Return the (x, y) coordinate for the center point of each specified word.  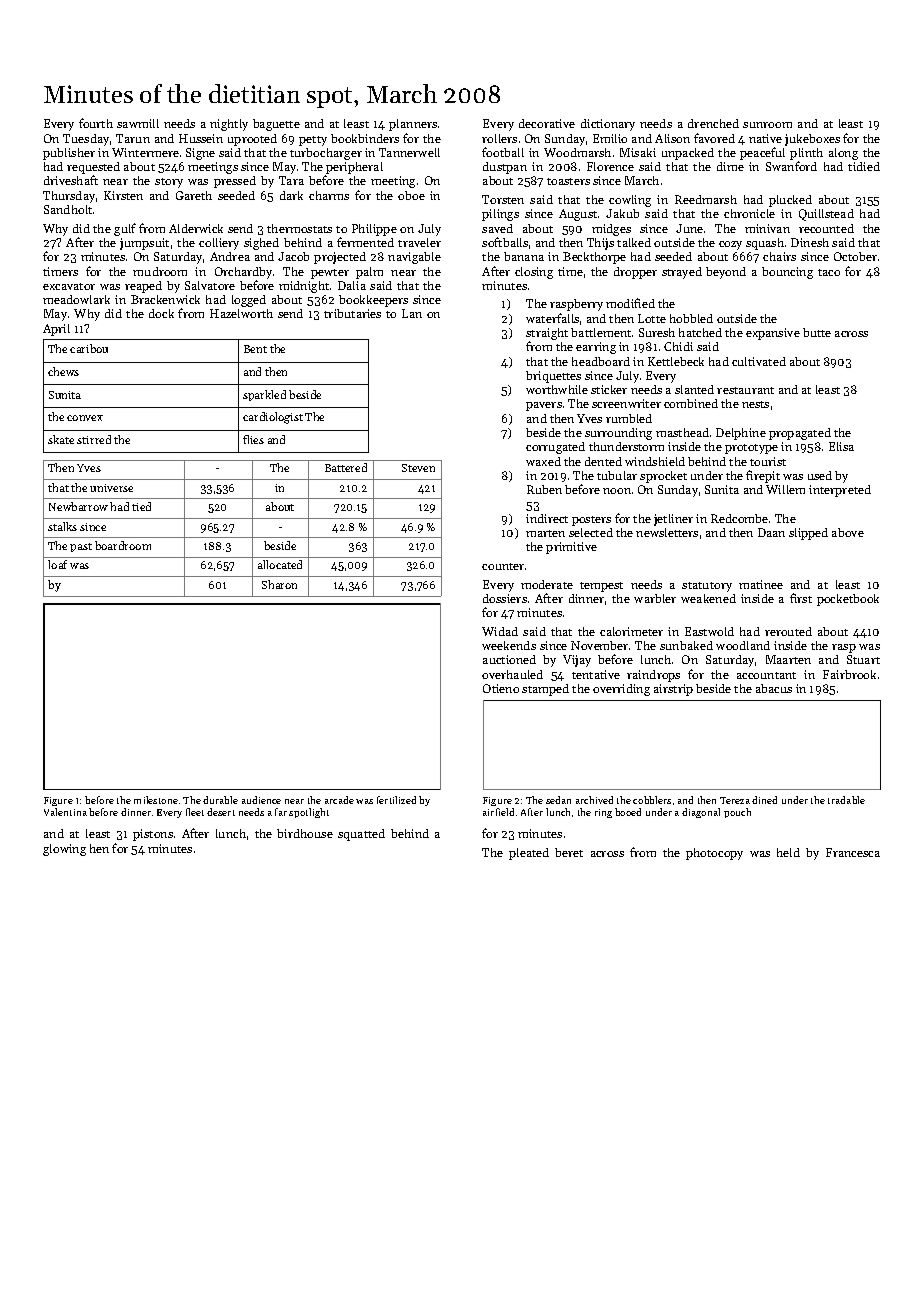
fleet (195, 812)
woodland (743, 645)
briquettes (553, 377)
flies (253, 439)
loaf (57, 564)
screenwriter (626, 403)
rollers (499, 138)
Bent (255, 349)
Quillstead (826, 215)
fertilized (396, 800)
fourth (96, 123)
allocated (280, 564)
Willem (785, 489)
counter (503, 566)
